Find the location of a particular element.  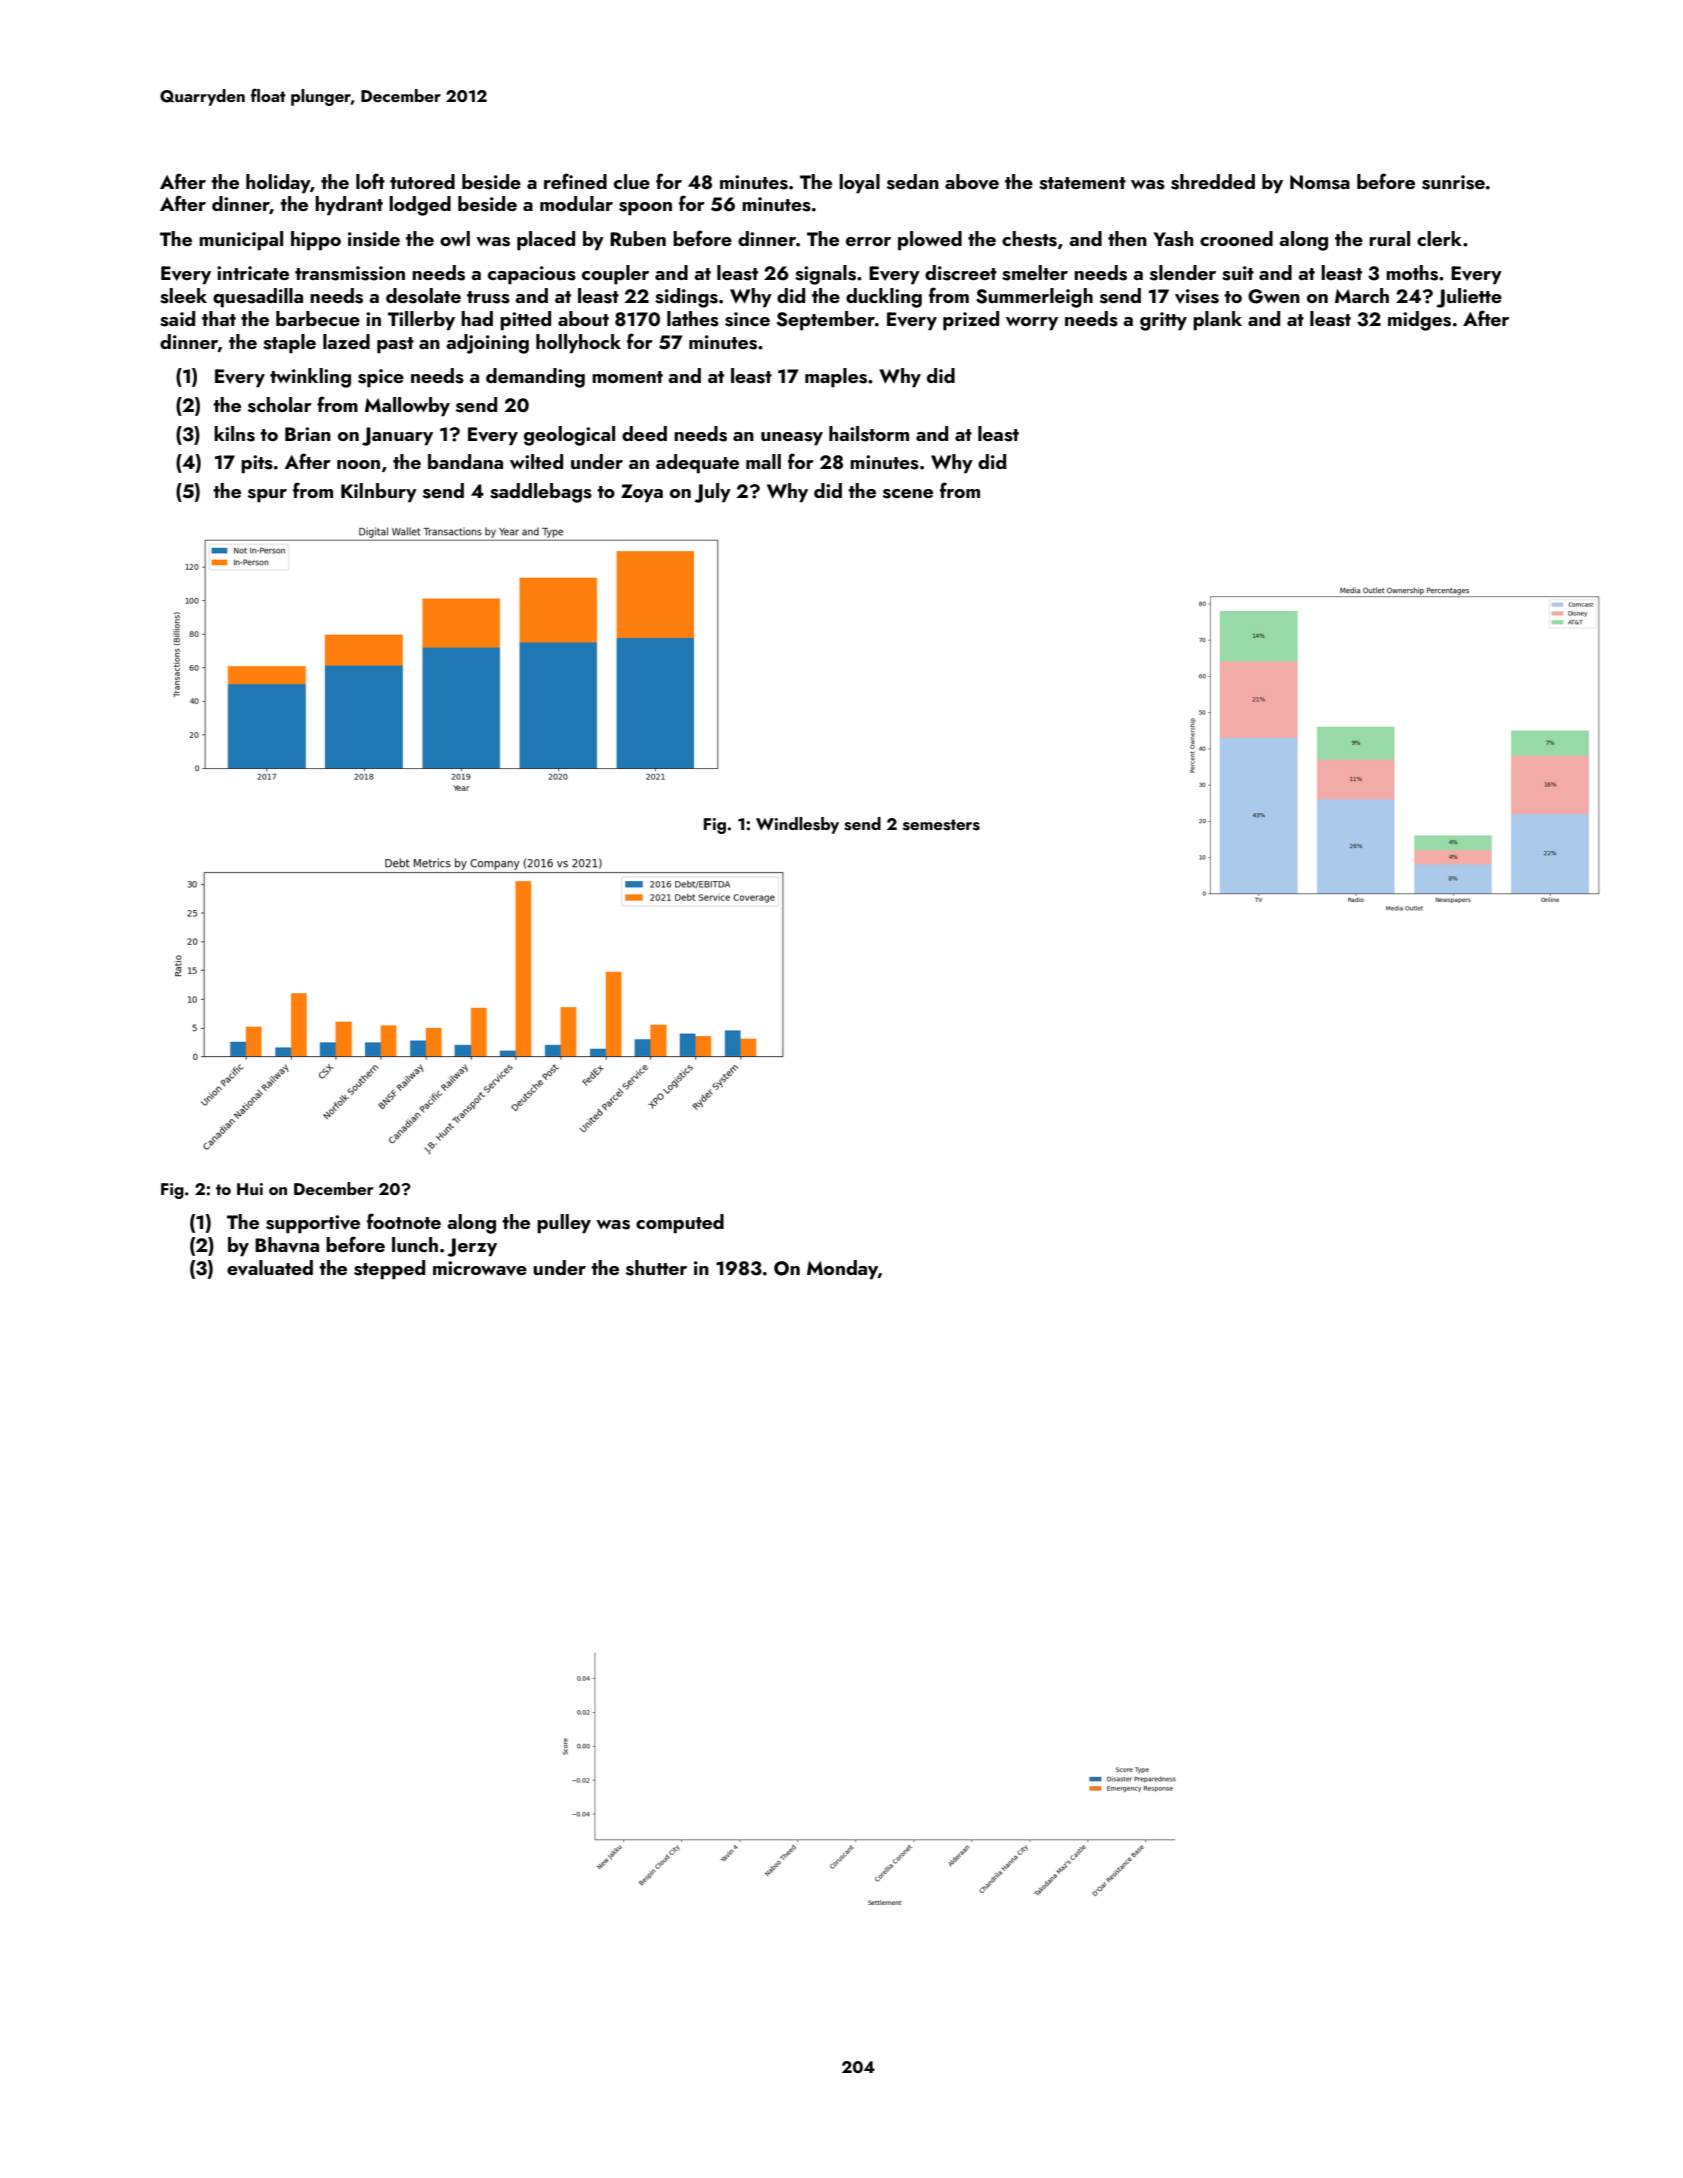

moment is located at coordinates (627, 377).
